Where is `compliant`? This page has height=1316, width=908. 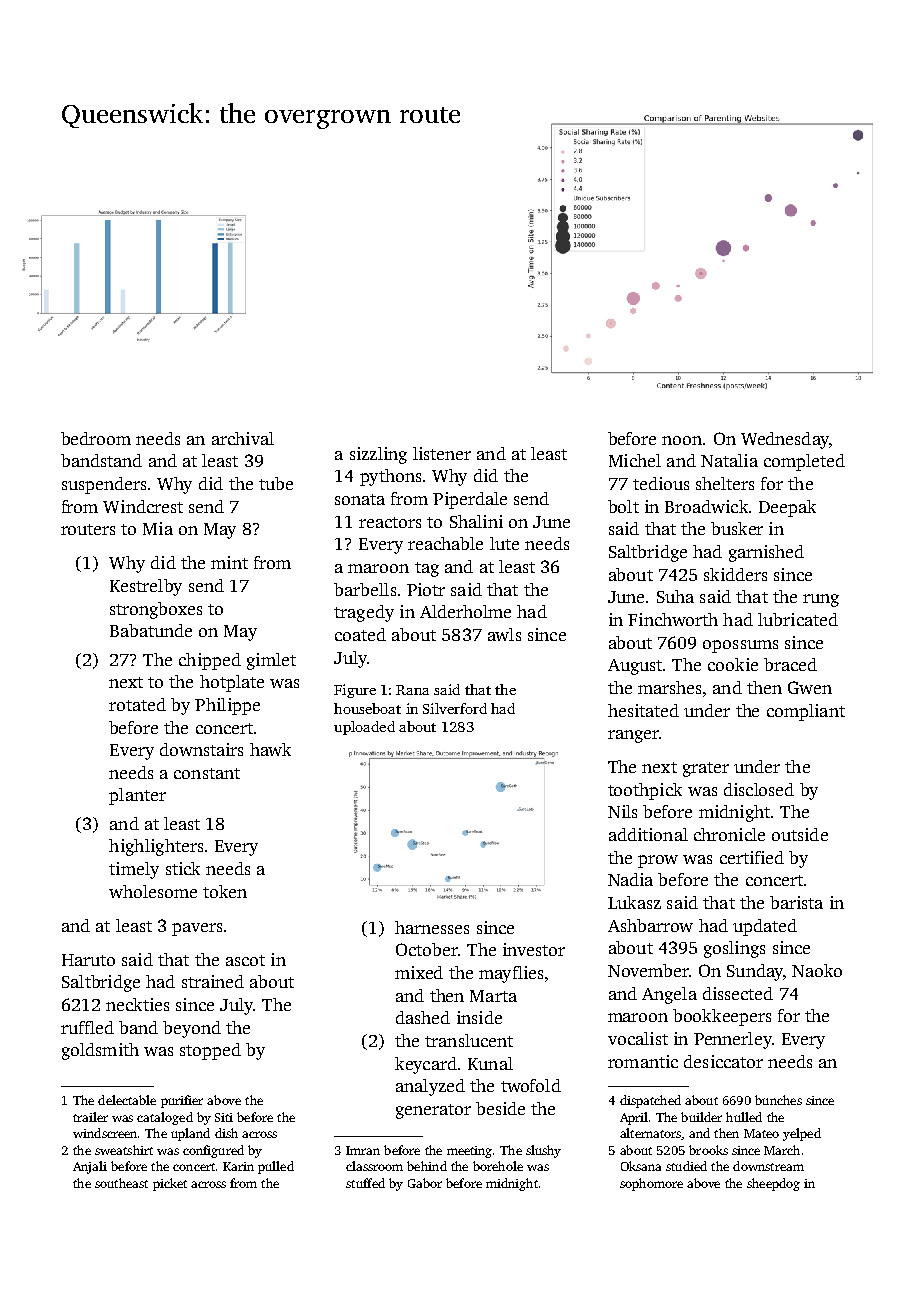 compliant is located at coordinates (806, 712).
